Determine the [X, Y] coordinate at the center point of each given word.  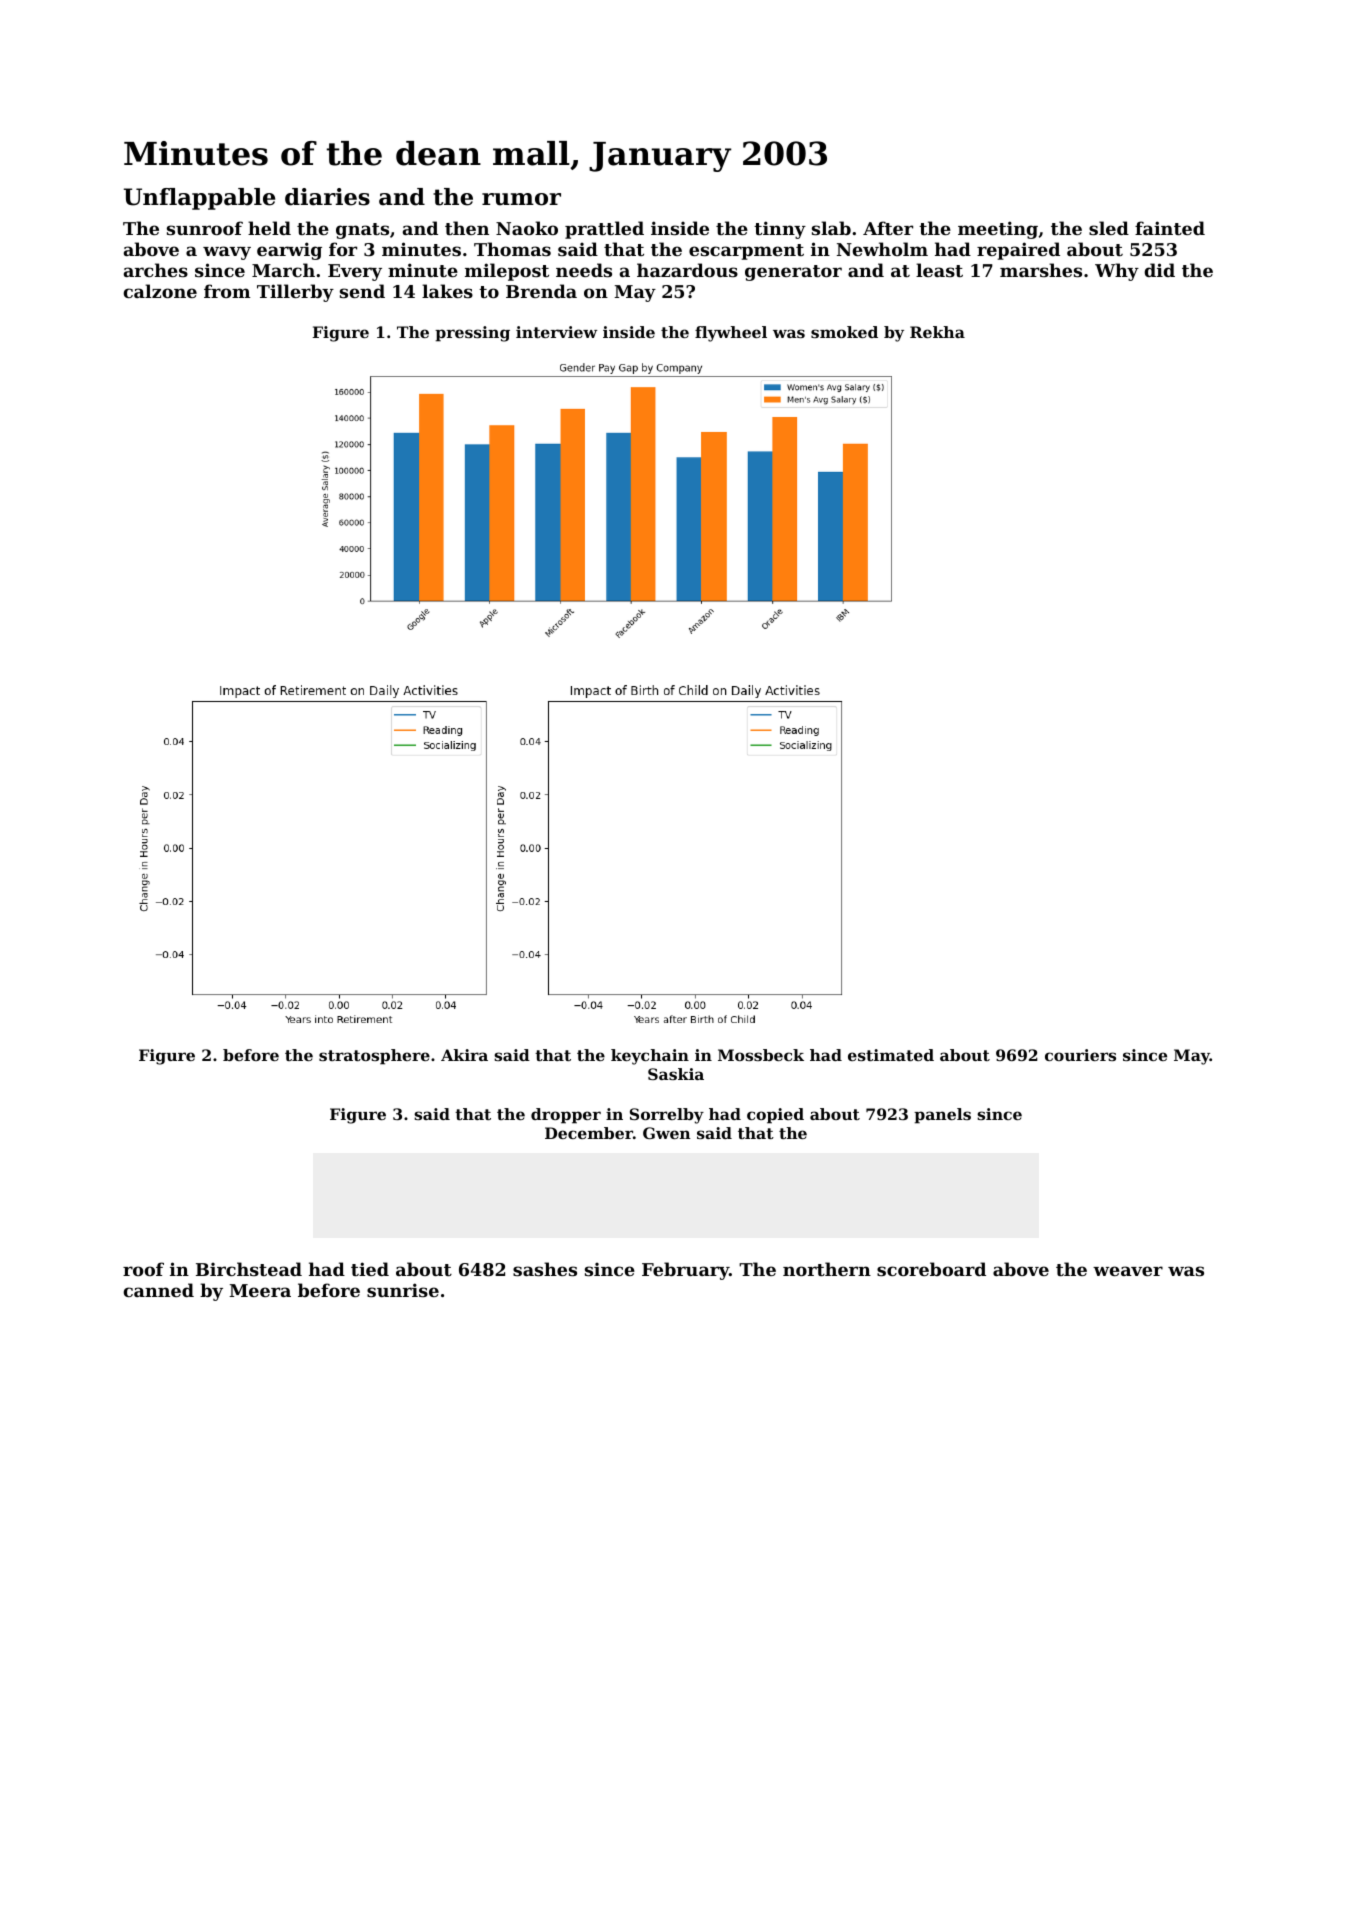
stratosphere [374, 1057]
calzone [160, 291]
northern [827, 1269]
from [227, 291]
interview [556, 332]
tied [370, 1269]
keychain [650, 1057]
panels [942, 1116]
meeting [998, 230]
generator [793, 273]
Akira [464, 1055]
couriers [1080, 1055]
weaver [1128, 1271]
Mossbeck [761, 1055]
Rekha [937, 332]
